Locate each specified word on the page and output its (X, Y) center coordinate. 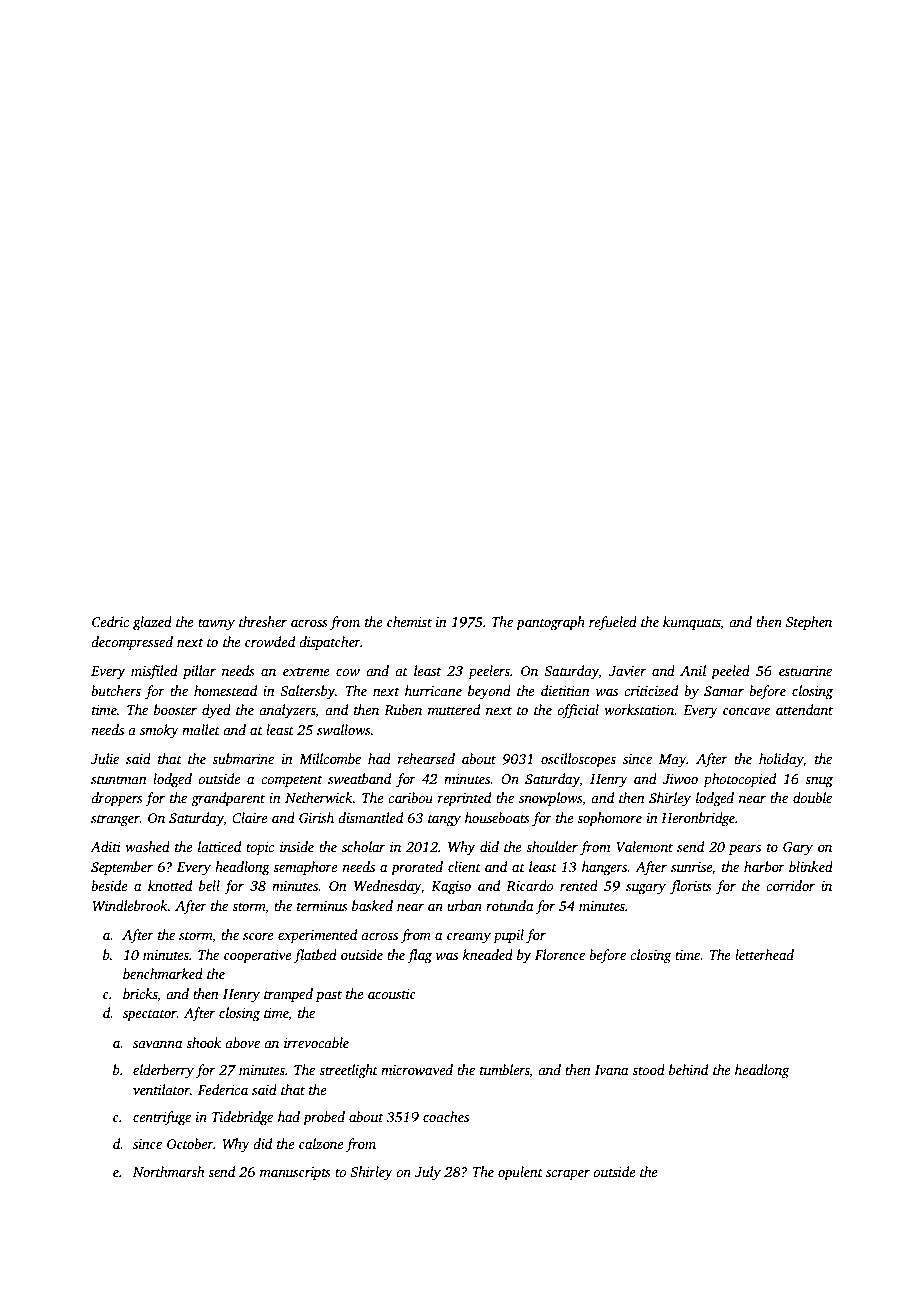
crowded (270, 641)
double (812, 797)
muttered (454, 709)
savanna (158, 1044)
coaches (446, 1116)
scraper (568, 1175)
